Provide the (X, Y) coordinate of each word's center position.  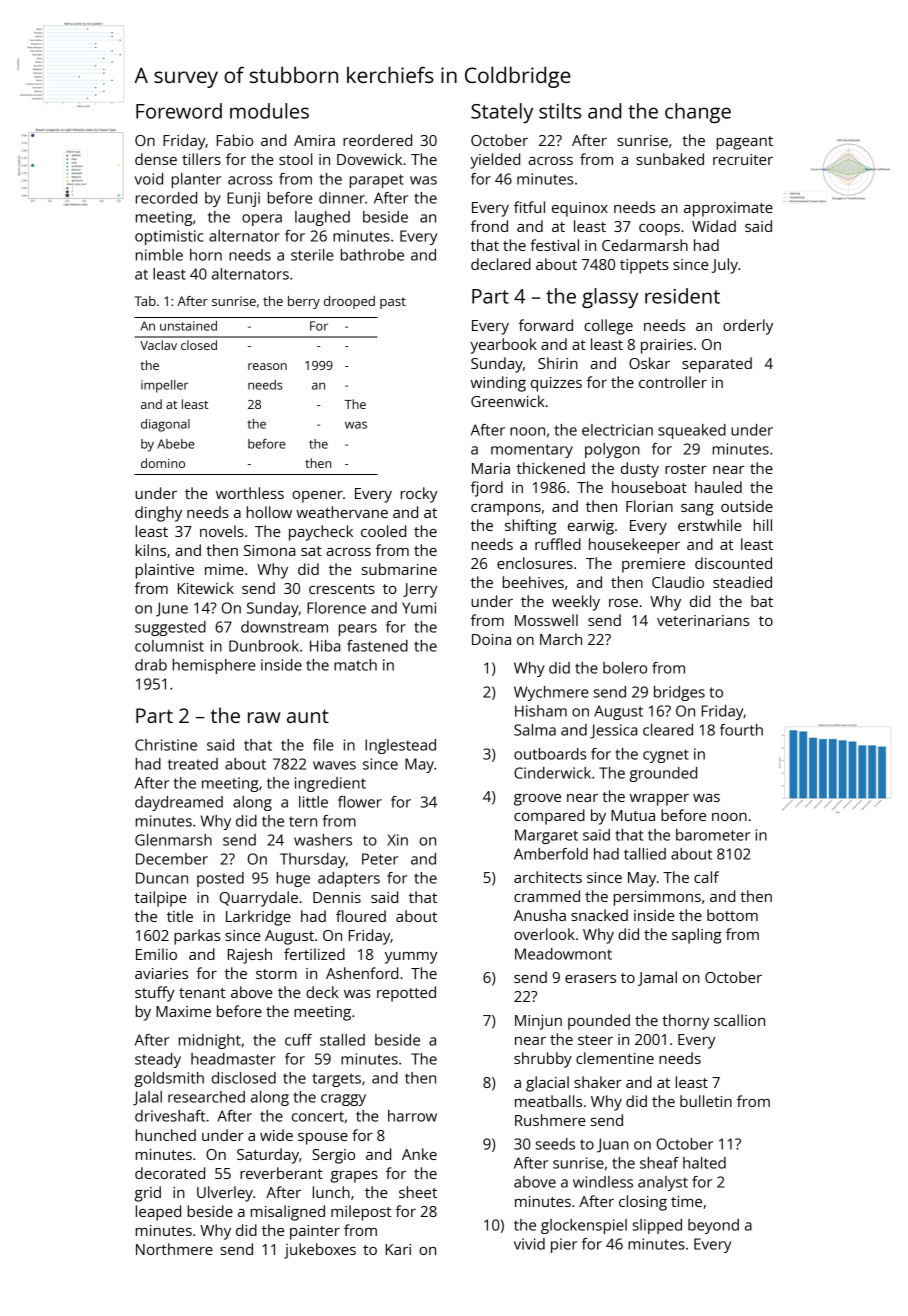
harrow (412, 1116)
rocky (419, 495)
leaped (158, 1213)
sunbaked (670, 159)
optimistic (169, 237)
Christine (166, 745)
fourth (741, 730)
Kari (398, 1249)
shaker (598, 1082)
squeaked (692, 431)
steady (158, 1060)
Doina (491, 639)
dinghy (158, 514)
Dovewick (369, 159)
